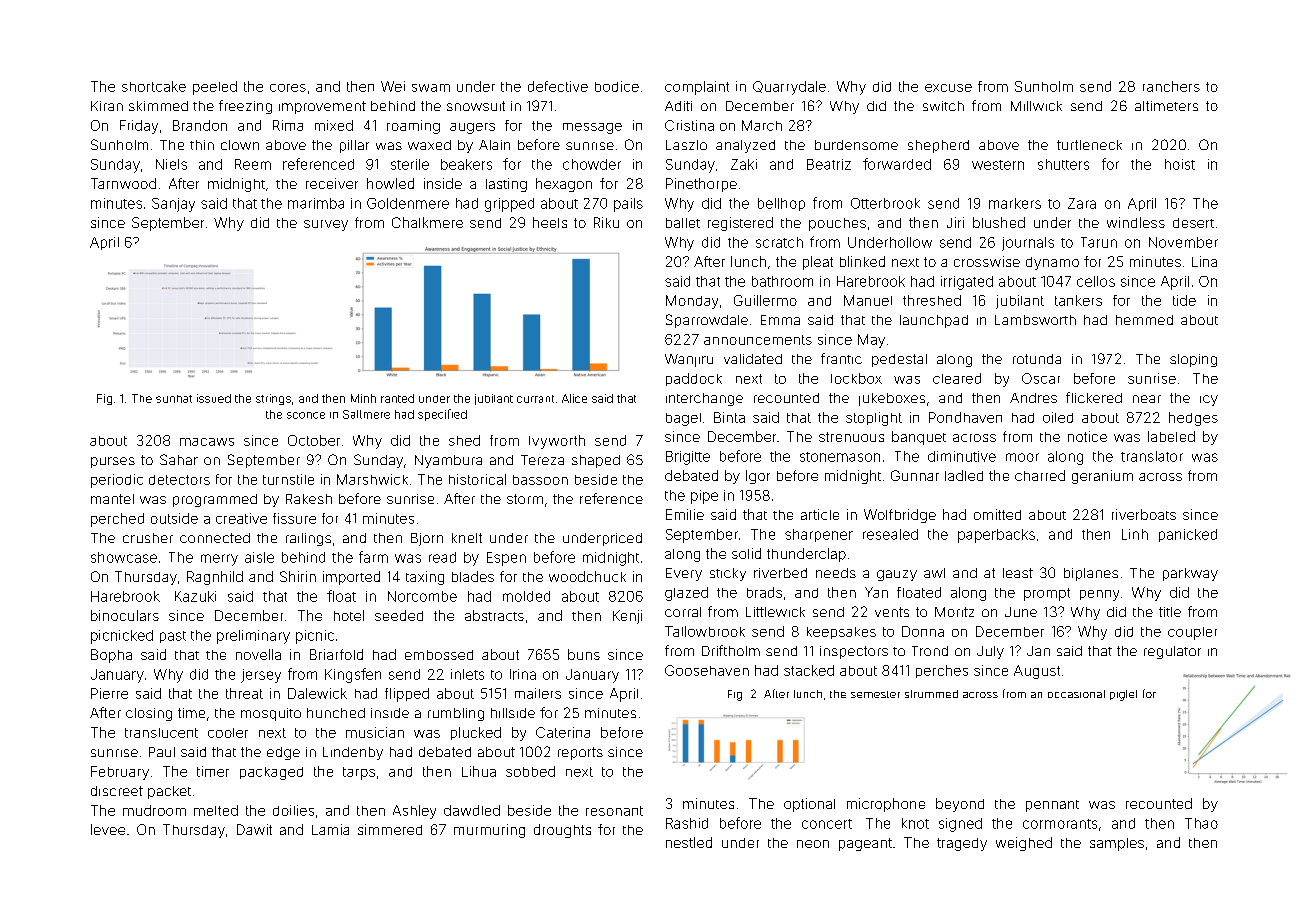 The image size is (1308, 924). Describe the element at coordinates (322, 107) in the image. I see `improvement` at that location.
